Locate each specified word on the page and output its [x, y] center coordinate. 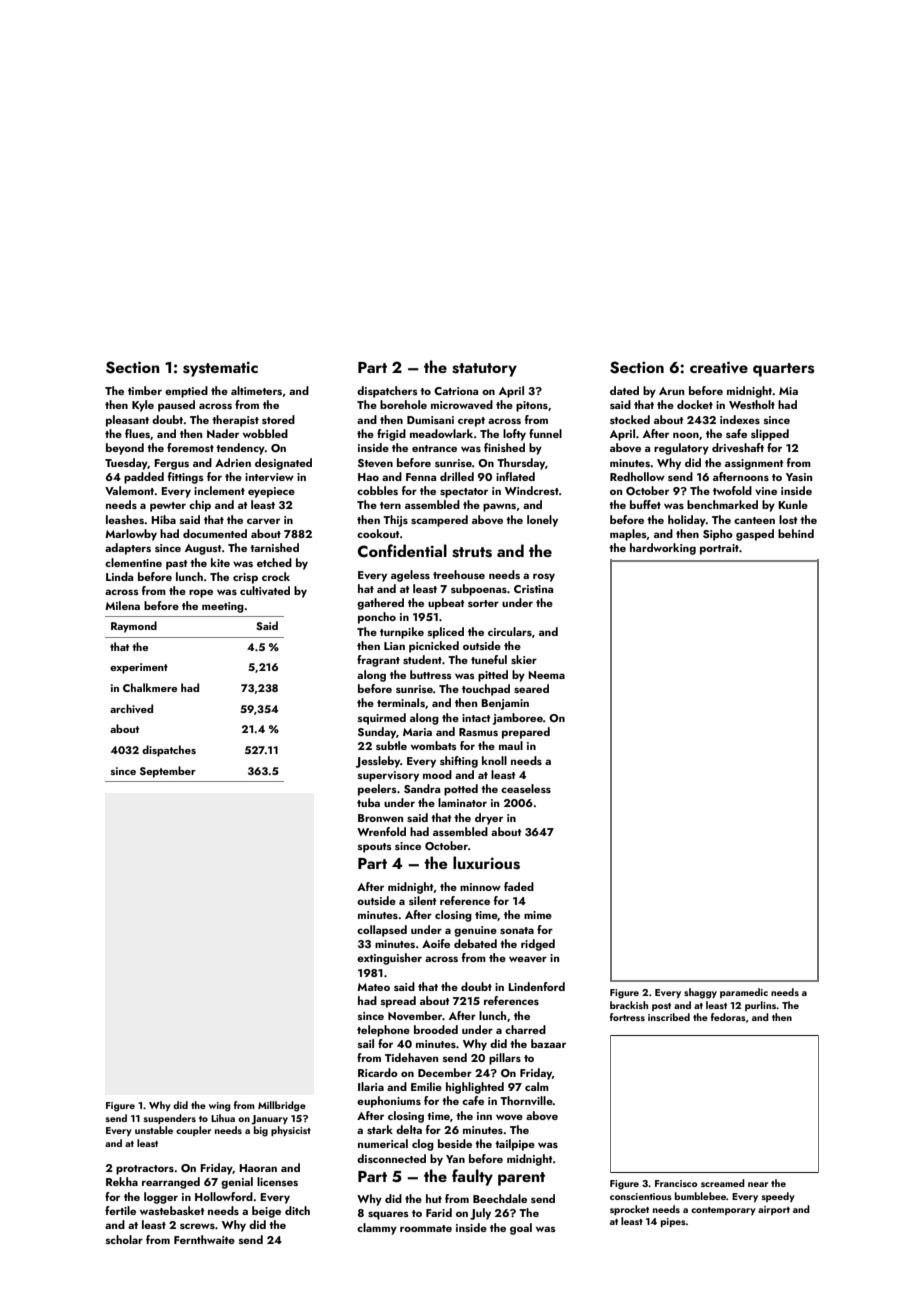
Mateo [373, 987]
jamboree [518, 719]
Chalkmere [150, 687]
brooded [436, 1029]
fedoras [728, 1017]
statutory [484, 370]
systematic [220, 369]
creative [719, 367]
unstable [154, 1130]
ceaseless [526, 788]
